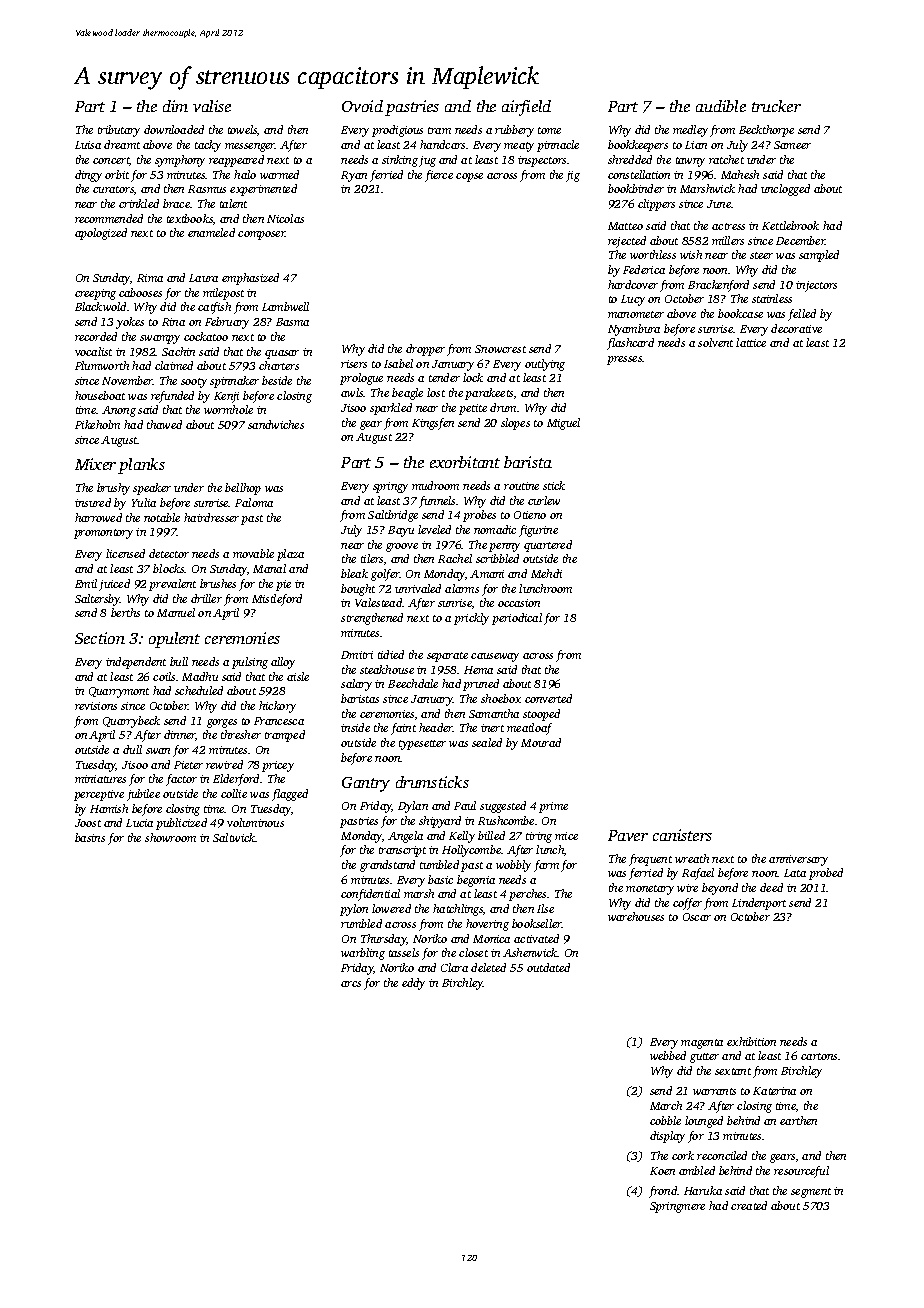 Image resolution: width=924 pixels, height=1308 pixels. Describe the element at coordinates (228, 409) in the screenshot. I see `wormhole` at that location.
